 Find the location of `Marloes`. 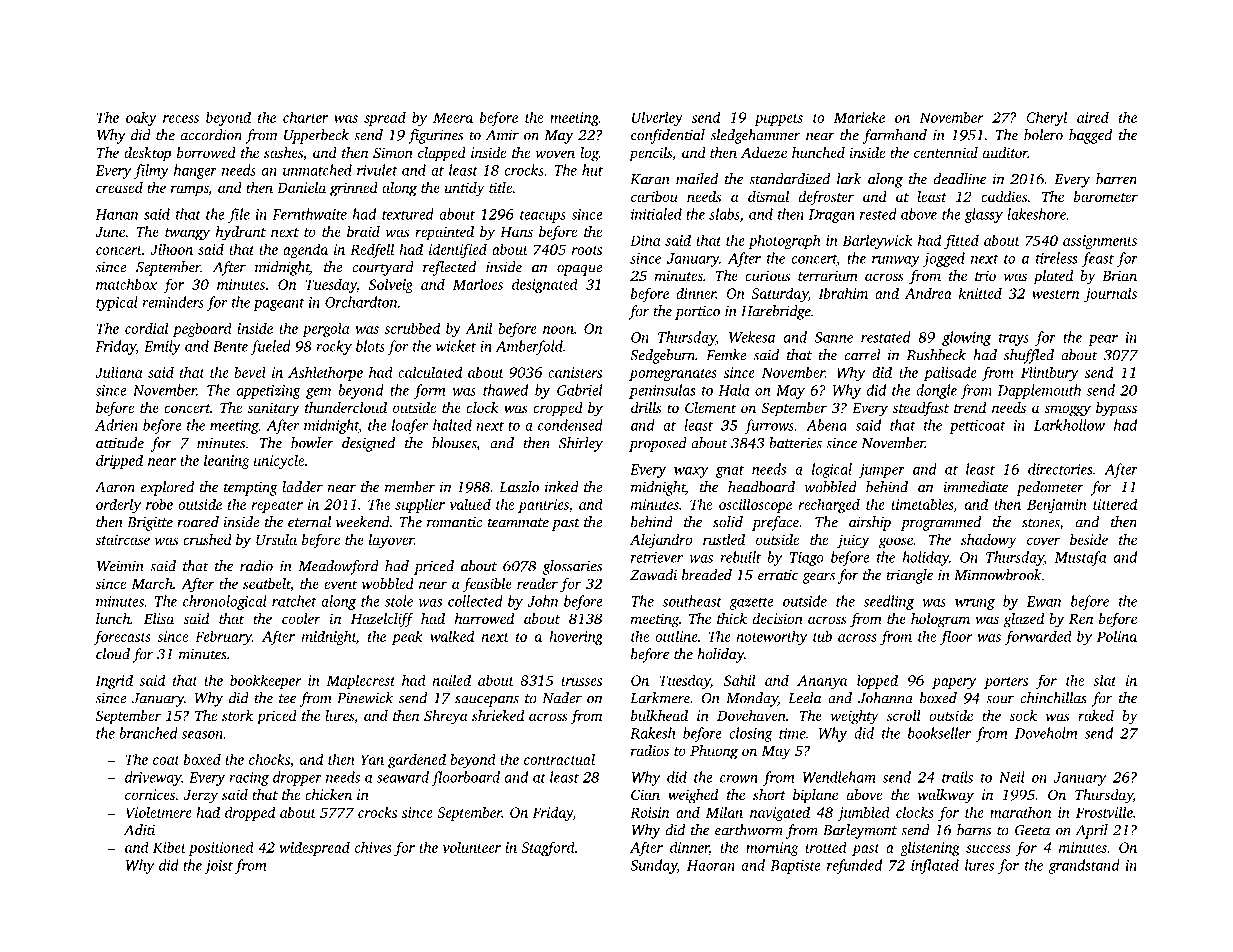

Marloes is located at coordinates (478, 284).
